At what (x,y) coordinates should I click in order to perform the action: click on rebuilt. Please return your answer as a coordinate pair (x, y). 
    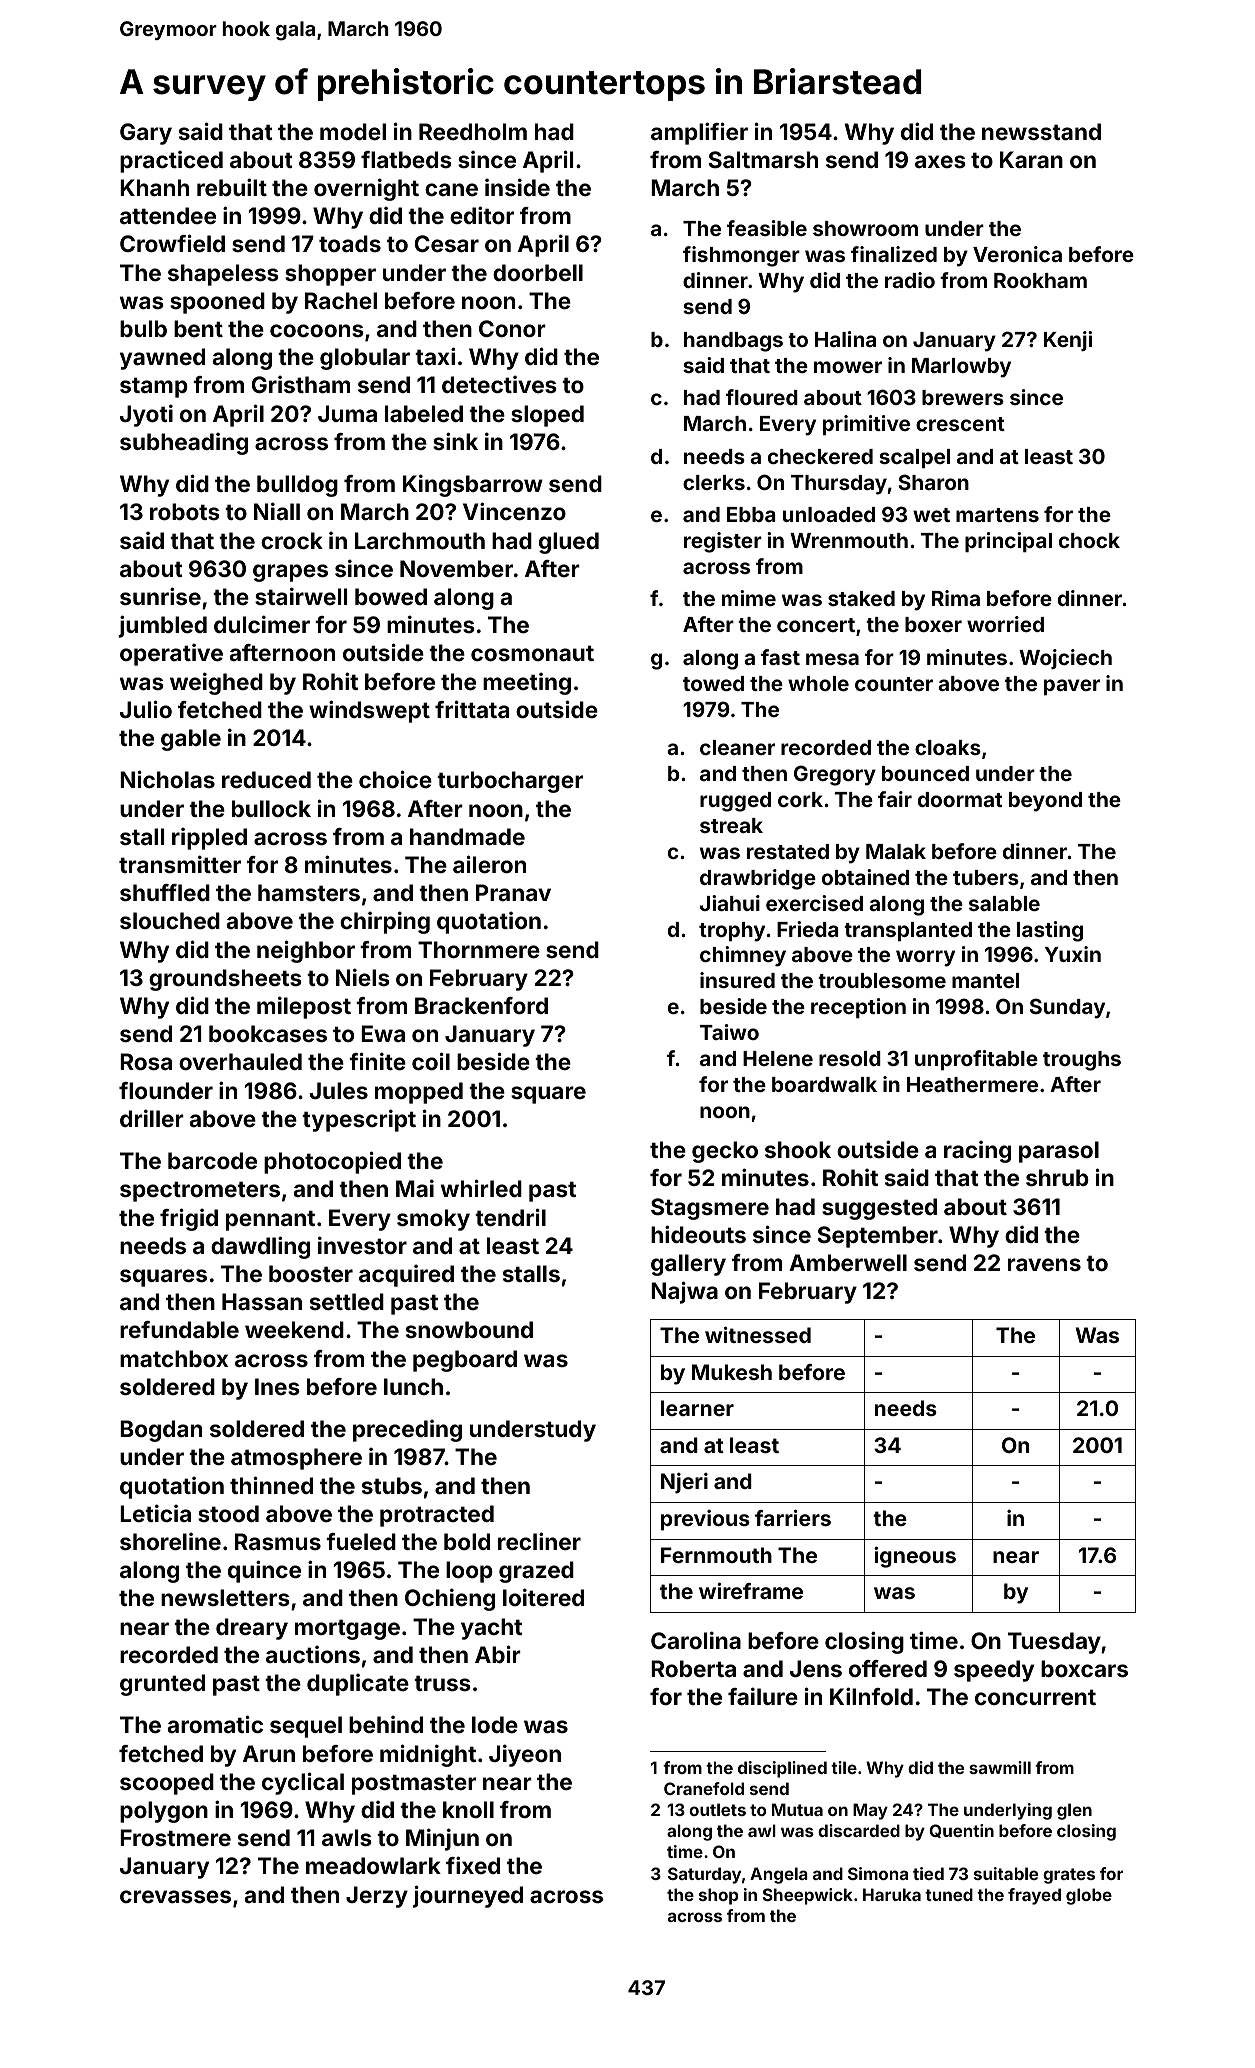
    Looking at the image, I should click on (232, 187).
